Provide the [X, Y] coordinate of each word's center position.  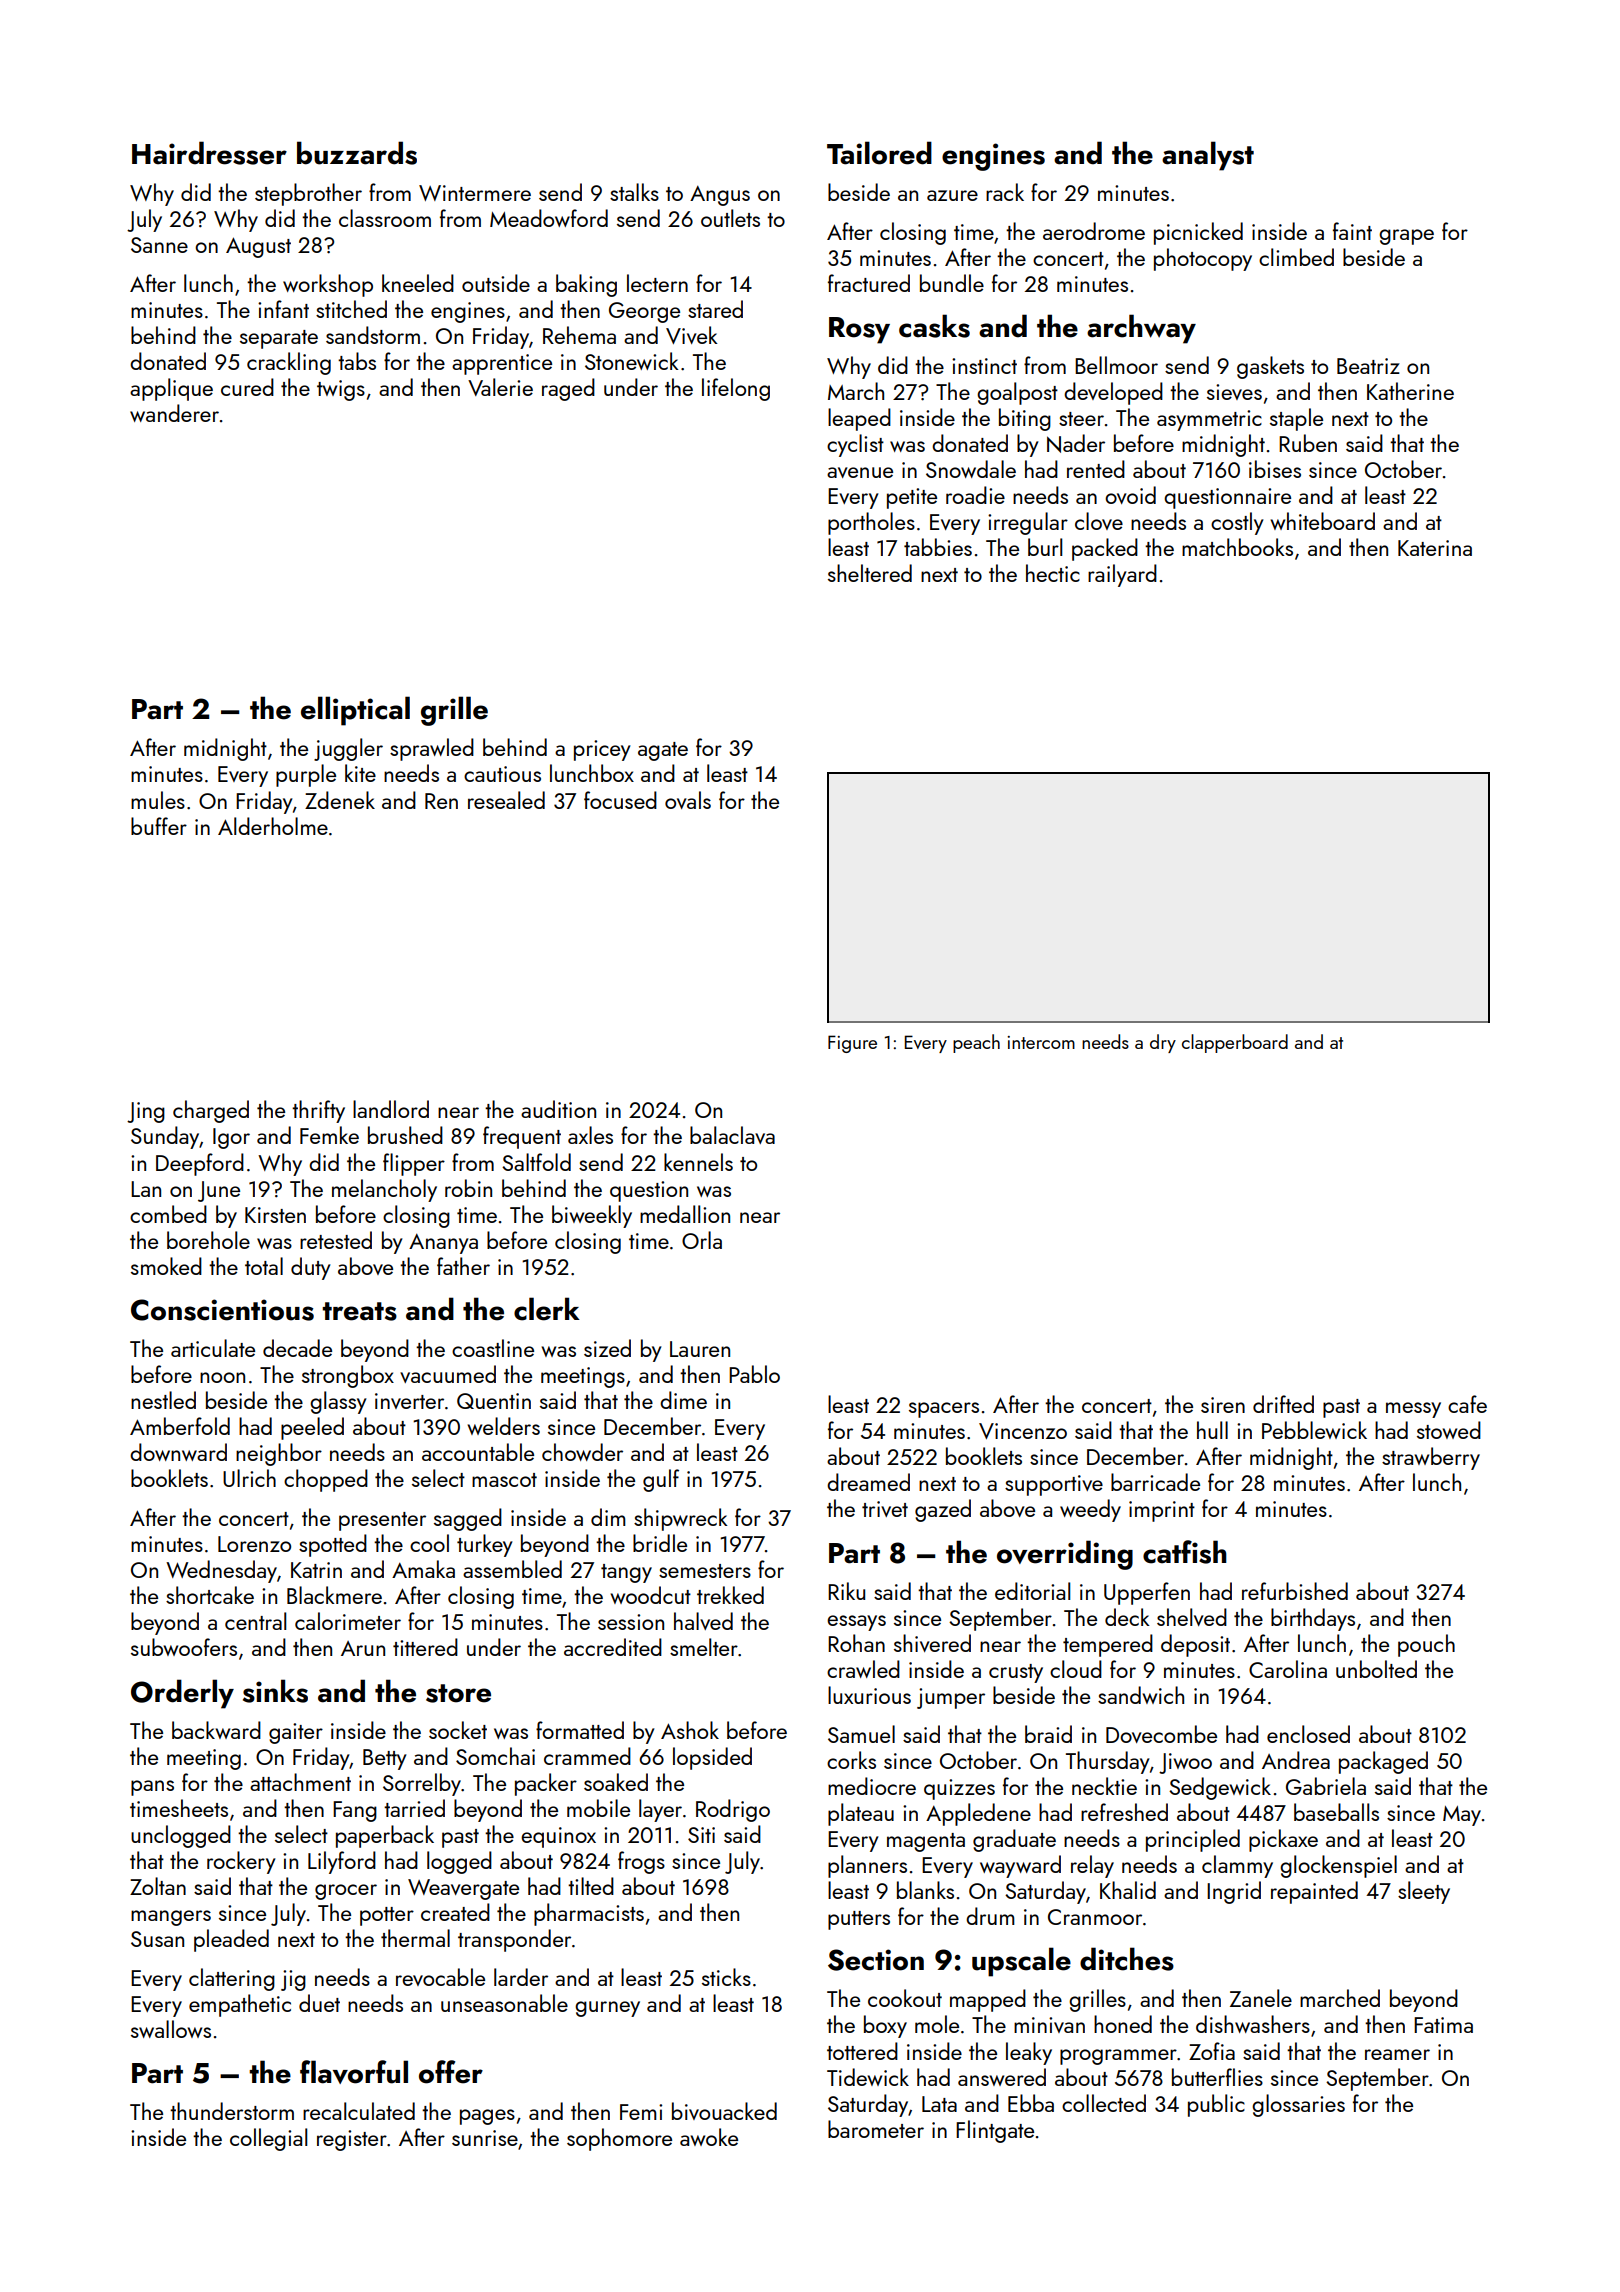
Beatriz [1368, 366]
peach [976, 1043]
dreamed [868, 1482]
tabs [357, 361]
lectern [657, 283]
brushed [405, 1135]
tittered [425, 1647]
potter [387, 1916]
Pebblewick [1314, 1430]
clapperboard [1235, 1043]
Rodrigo [733, 1810]
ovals [688, 800]
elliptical [355, 711]
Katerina [1435, 548]
